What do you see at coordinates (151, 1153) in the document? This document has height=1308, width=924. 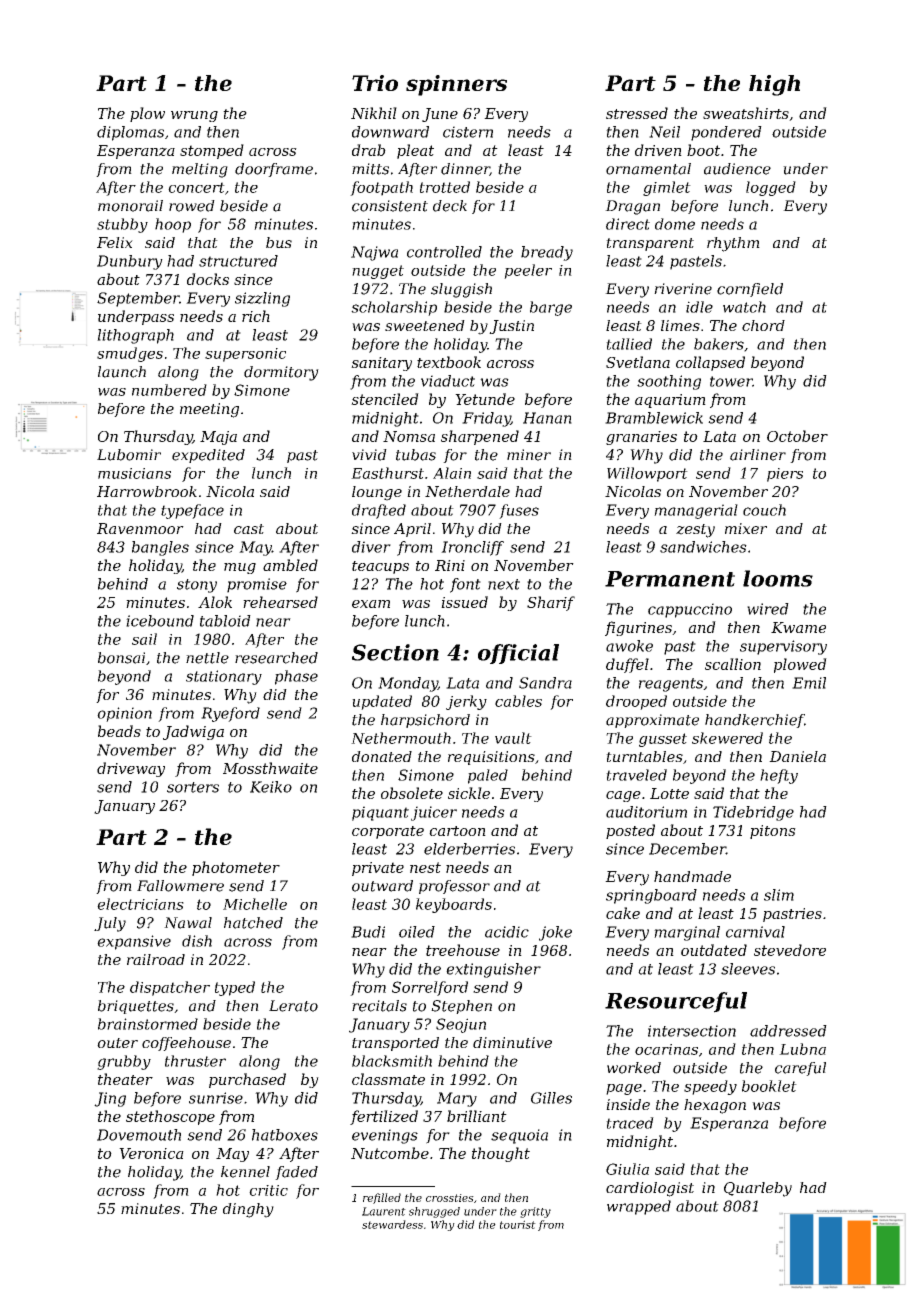 I see `Veronica` at bounding box center [151, 1153].
